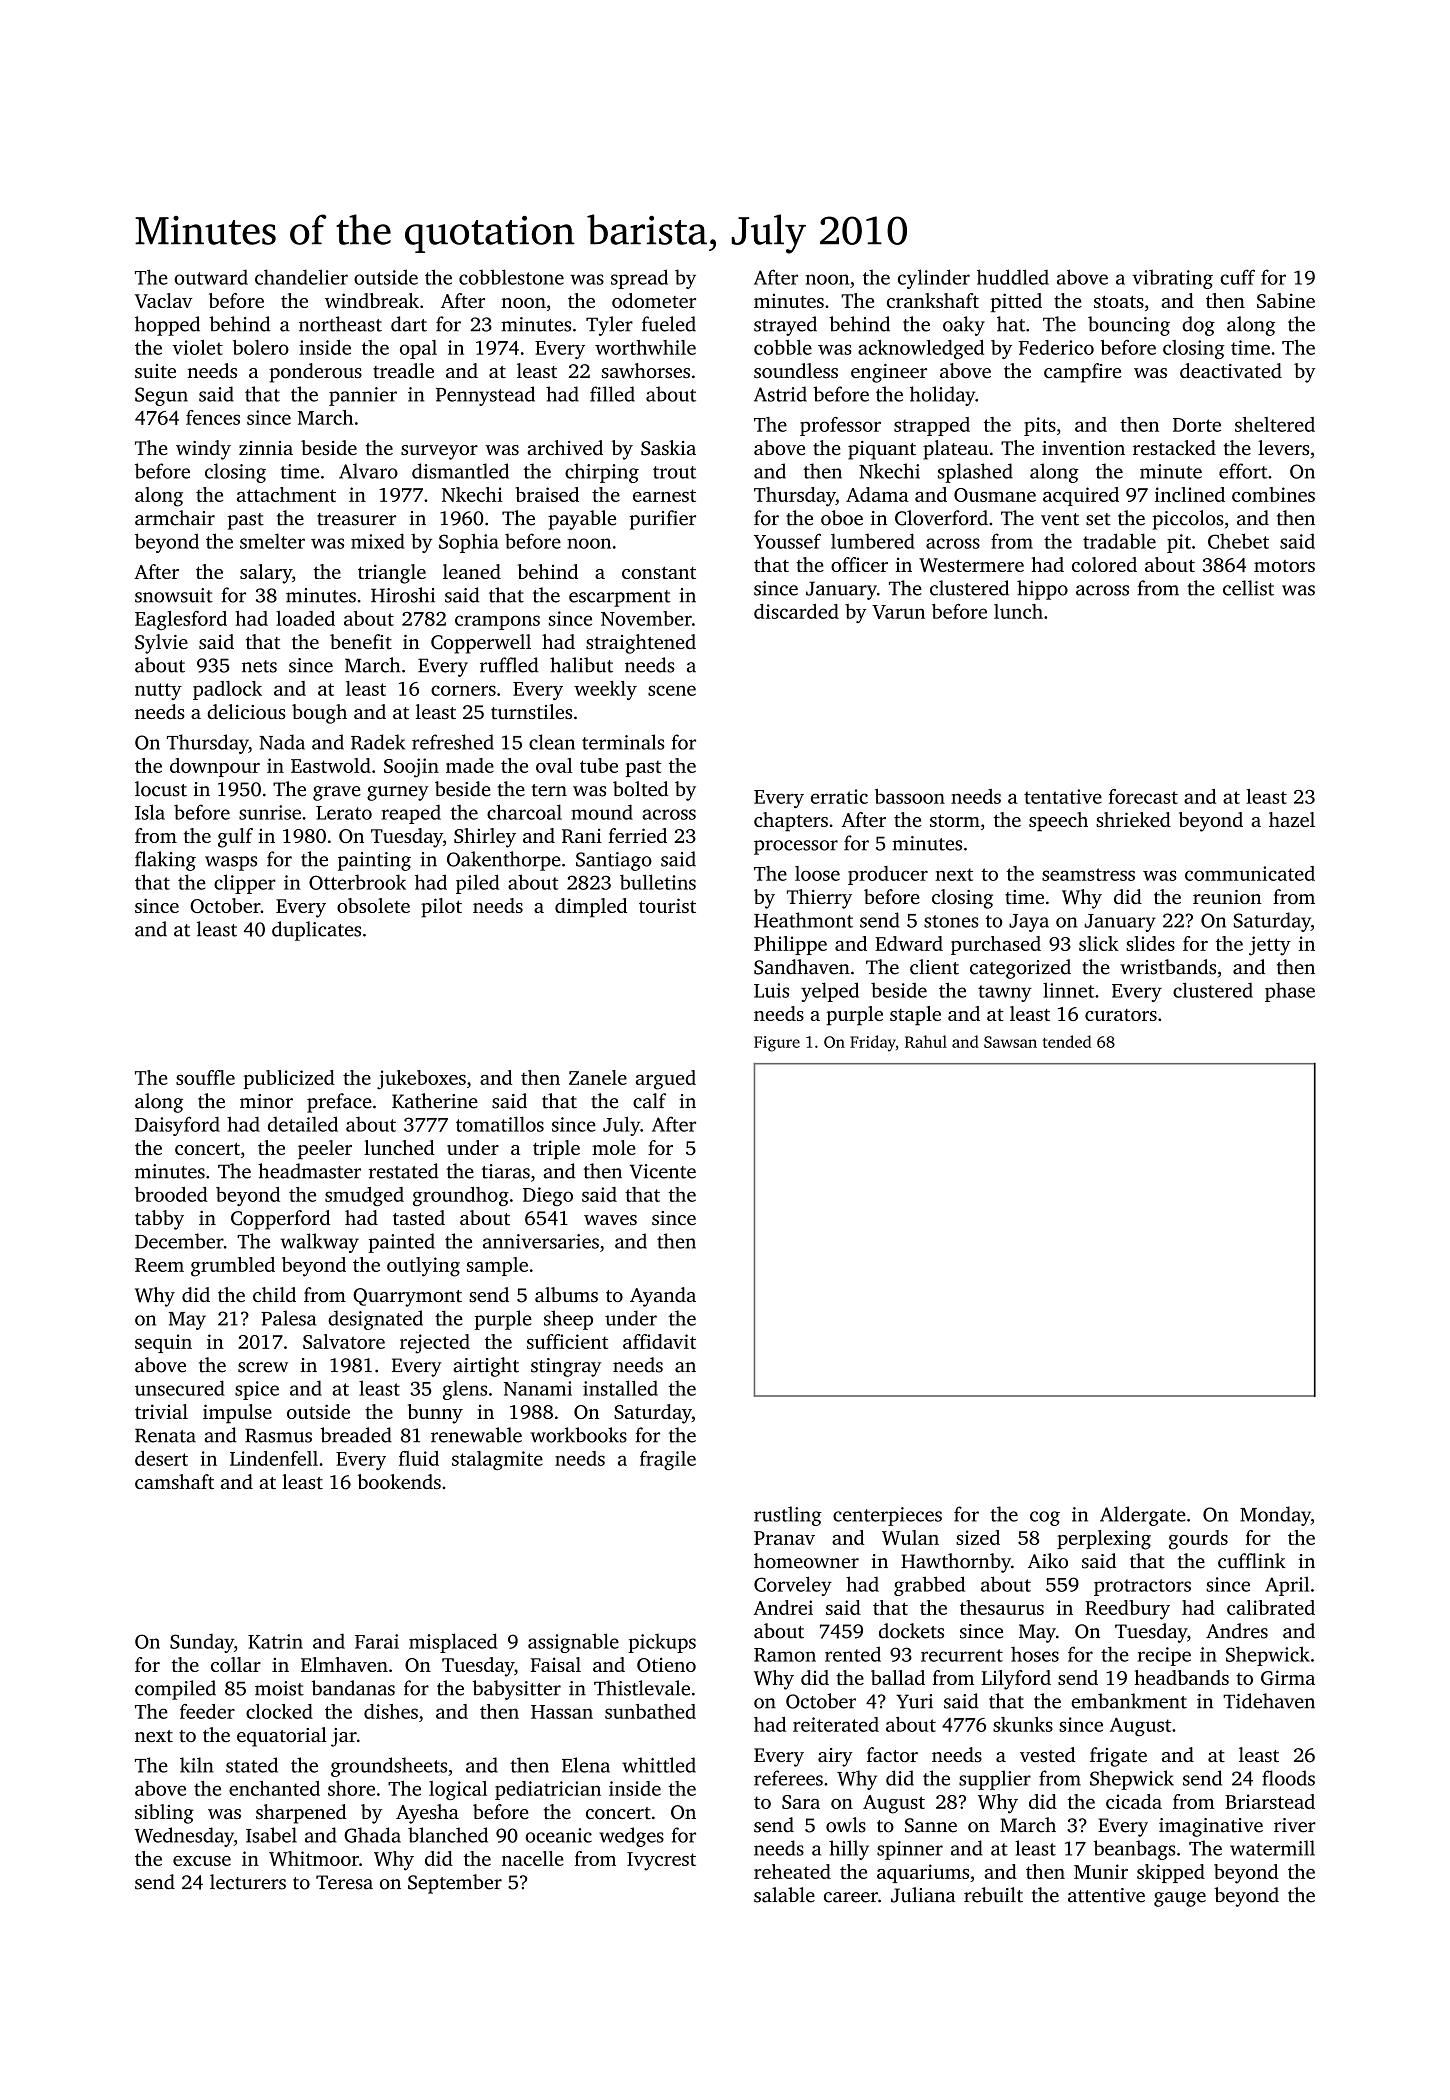  What do you see at coordinates (1290, 992) in the screenshot?
I see `phase` at bounding box center [1290, 992].
